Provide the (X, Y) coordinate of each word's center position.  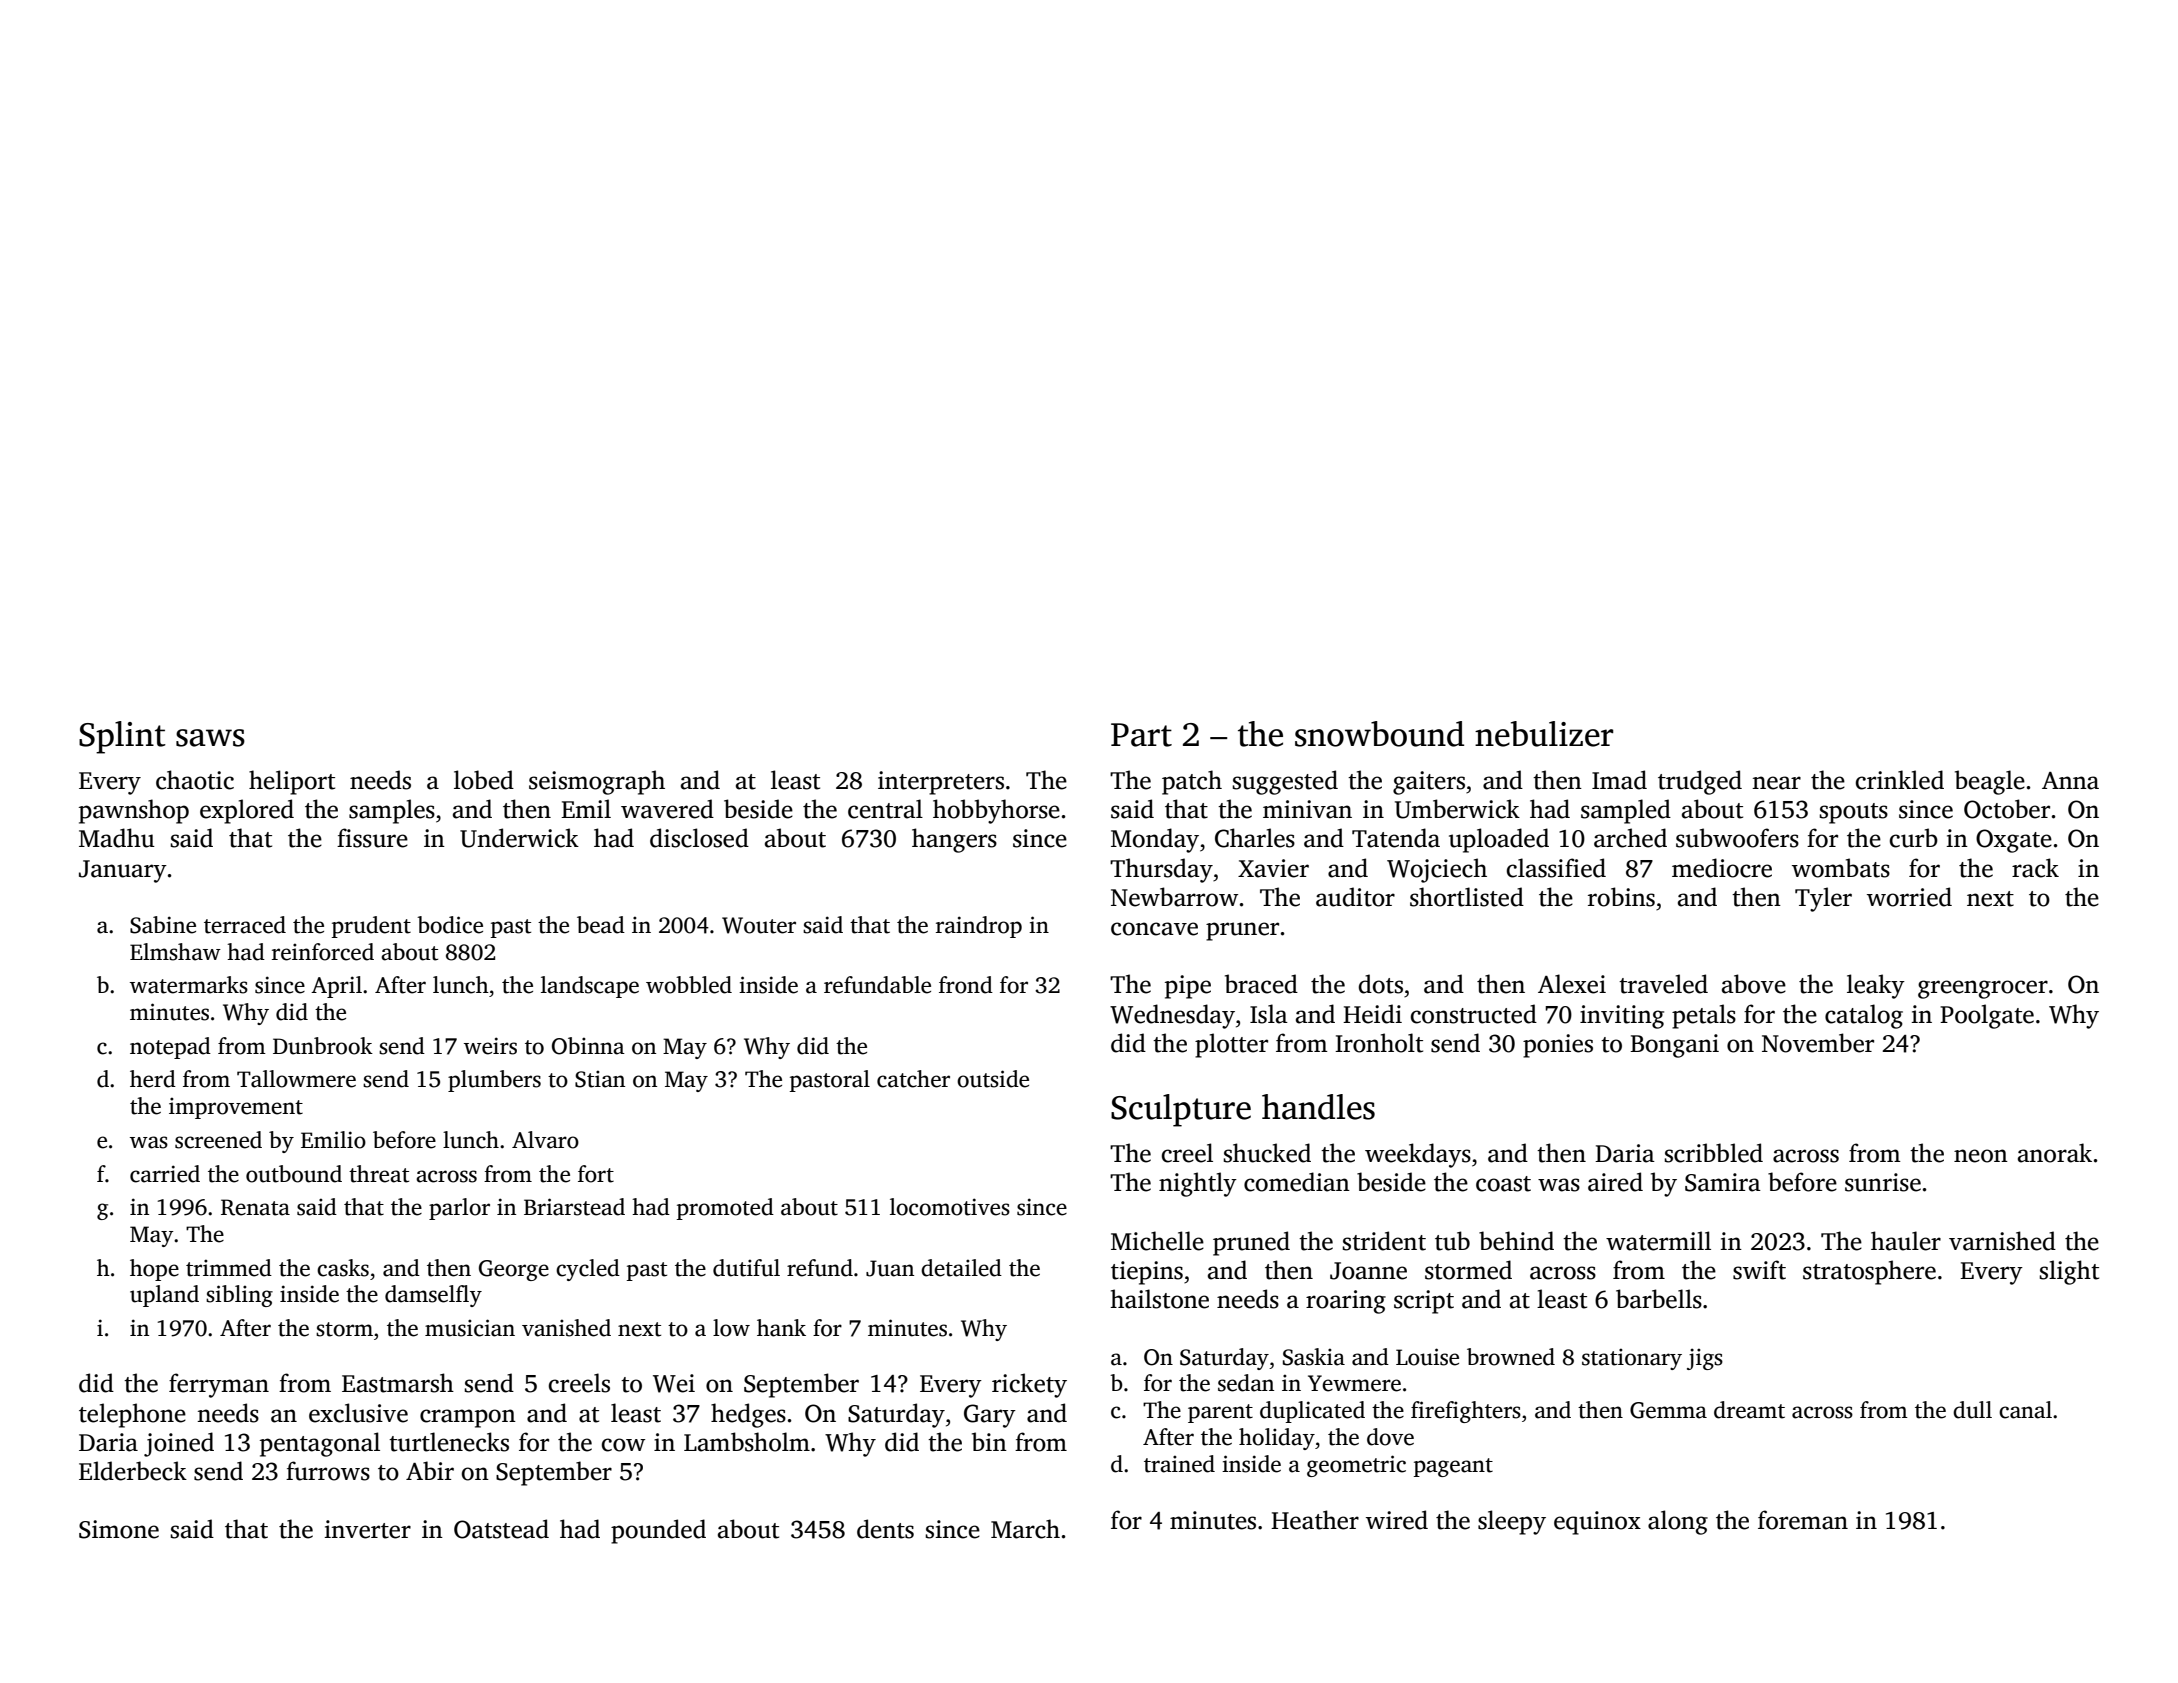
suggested (1285, 782)
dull (1972, 1410)
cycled (588, 1270)
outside (993, 1079)
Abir (430, 1470)
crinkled (1900, 780)
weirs (490, 1046)
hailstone (1159, 1299)
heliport (292, 782)
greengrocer (1983, 989)
